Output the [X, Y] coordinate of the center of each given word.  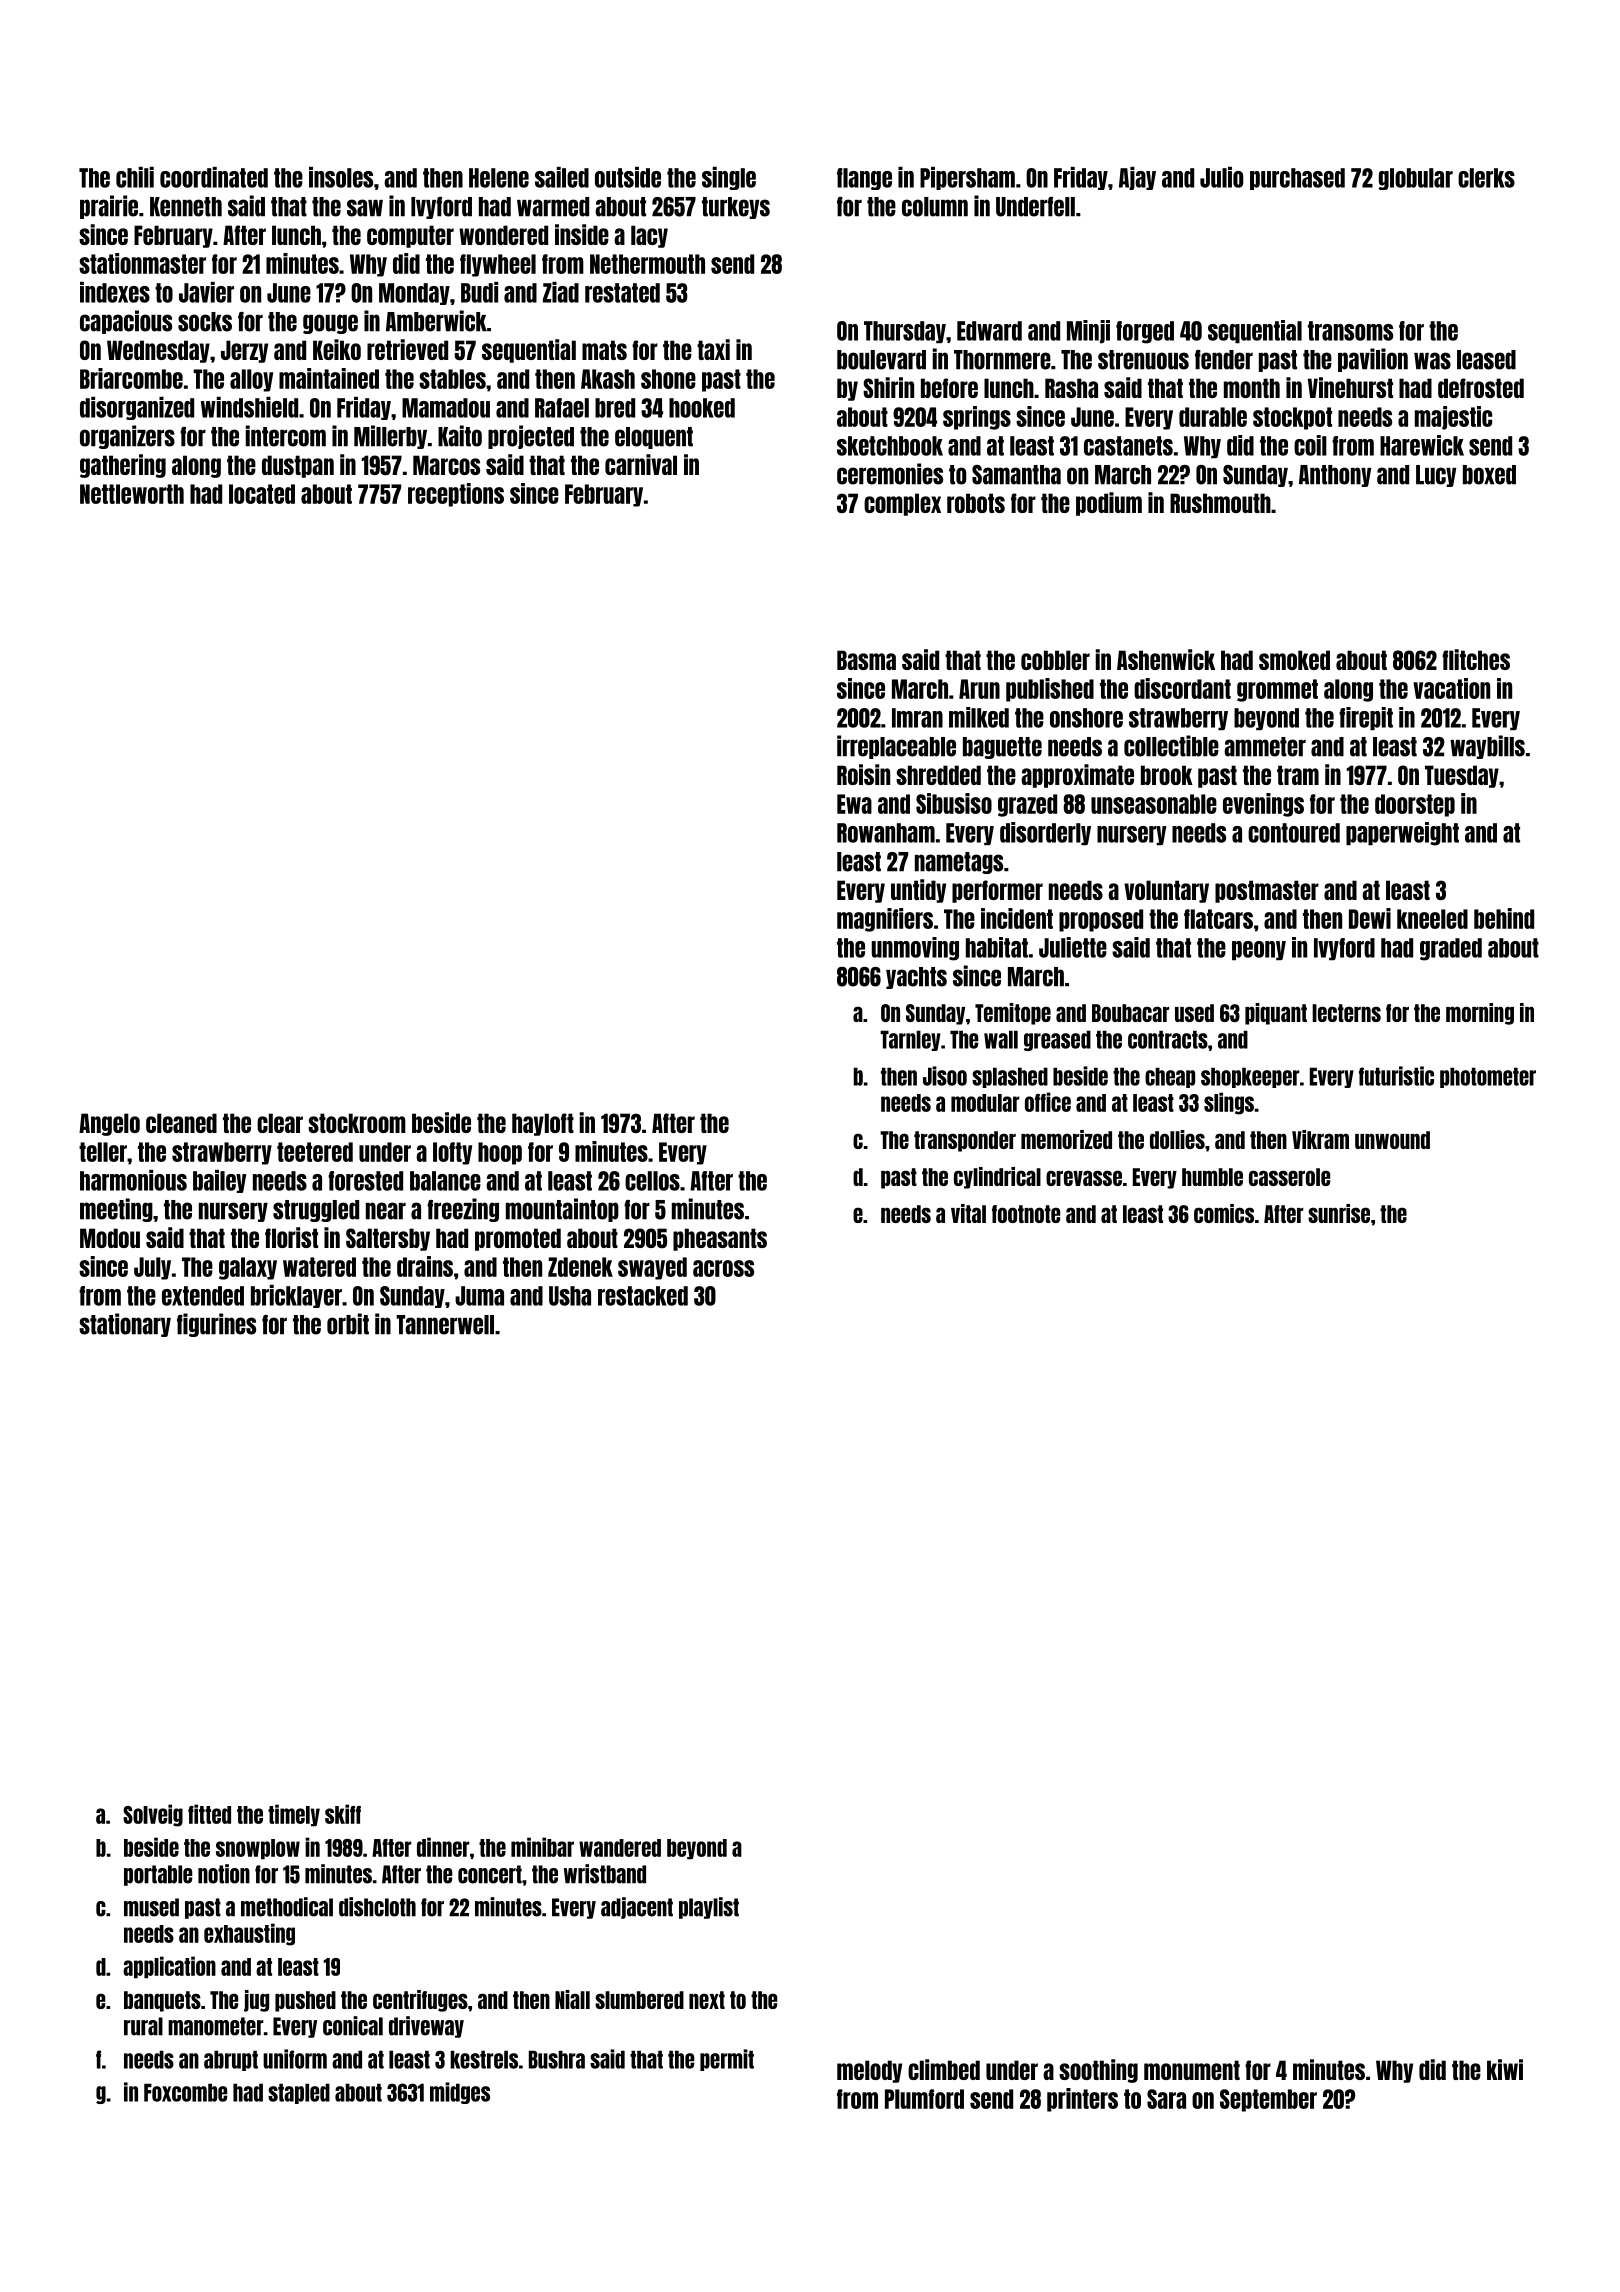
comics [1224, 1213]
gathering [123, 466]
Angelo [109, 1124]
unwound [1392, 1140]
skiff [343, 1814]
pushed [305, 2001]
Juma [479, 1296]
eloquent [654, 438]
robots [976, 503]
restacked [643, 1296]
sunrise [1339, 1213]
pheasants [720, 1239]
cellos [652, 1181]
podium [1109, 504]
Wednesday [158, 351]
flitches [1476, 659]
